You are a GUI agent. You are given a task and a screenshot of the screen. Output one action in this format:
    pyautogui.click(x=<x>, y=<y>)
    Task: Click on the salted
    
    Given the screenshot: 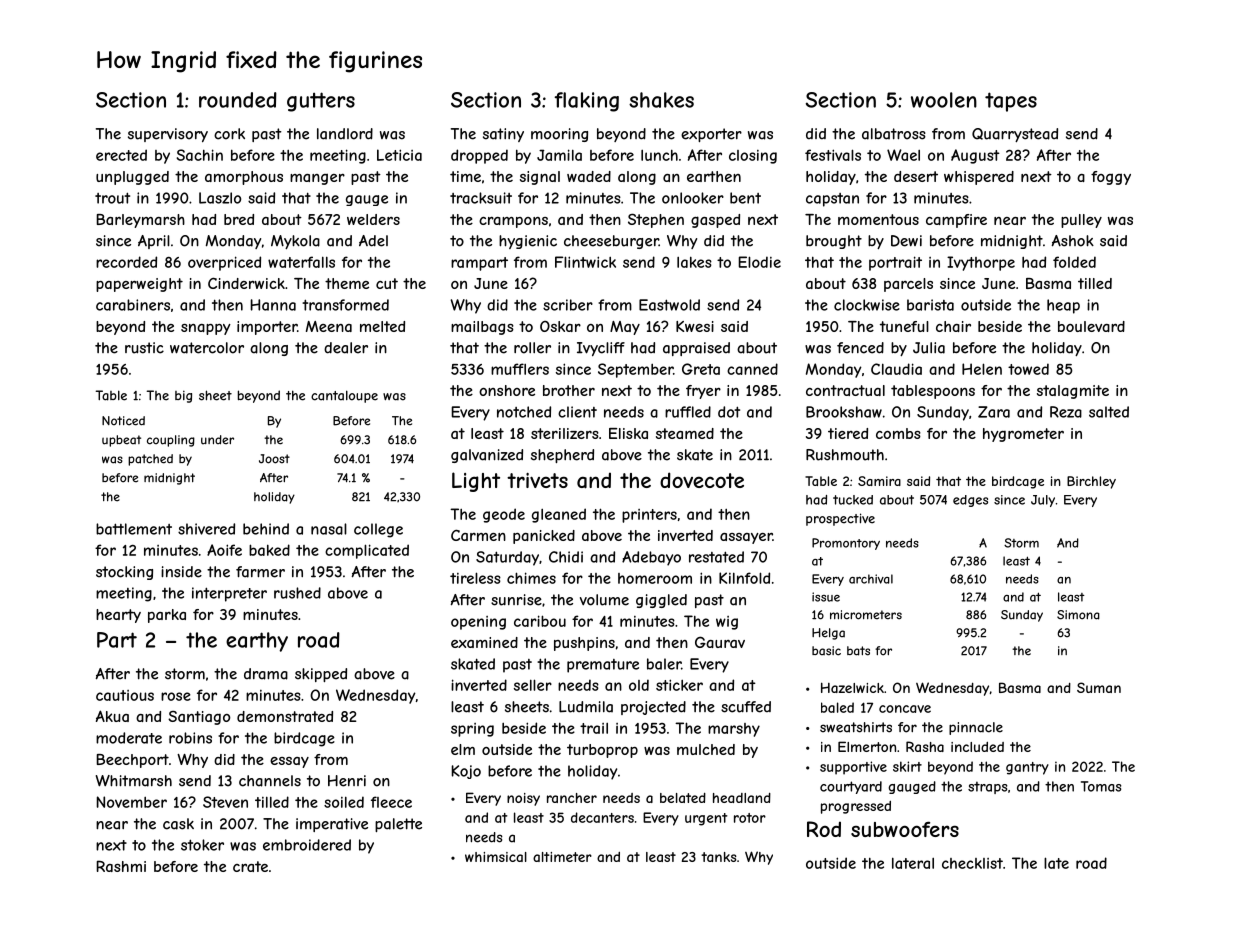 What is the action you would take?
    pyautogui.click(x=1109, y=412)
